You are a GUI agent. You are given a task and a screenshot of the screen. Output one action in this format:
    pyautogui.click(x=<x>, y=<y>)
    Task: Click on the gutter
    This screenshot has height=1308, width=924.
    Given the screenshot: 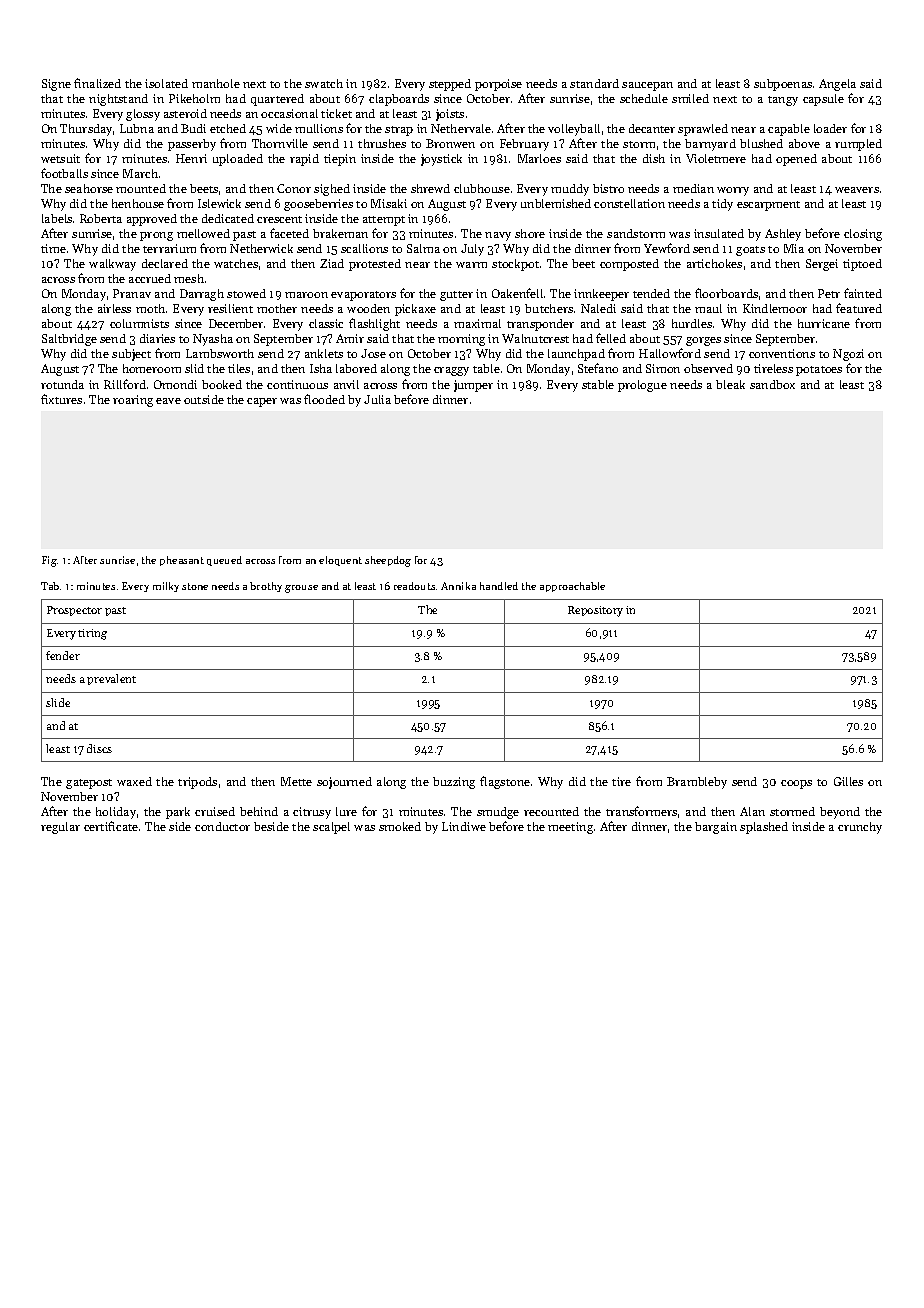 What is the action you would take?
    pyautogui.click(x=456, y=296)
